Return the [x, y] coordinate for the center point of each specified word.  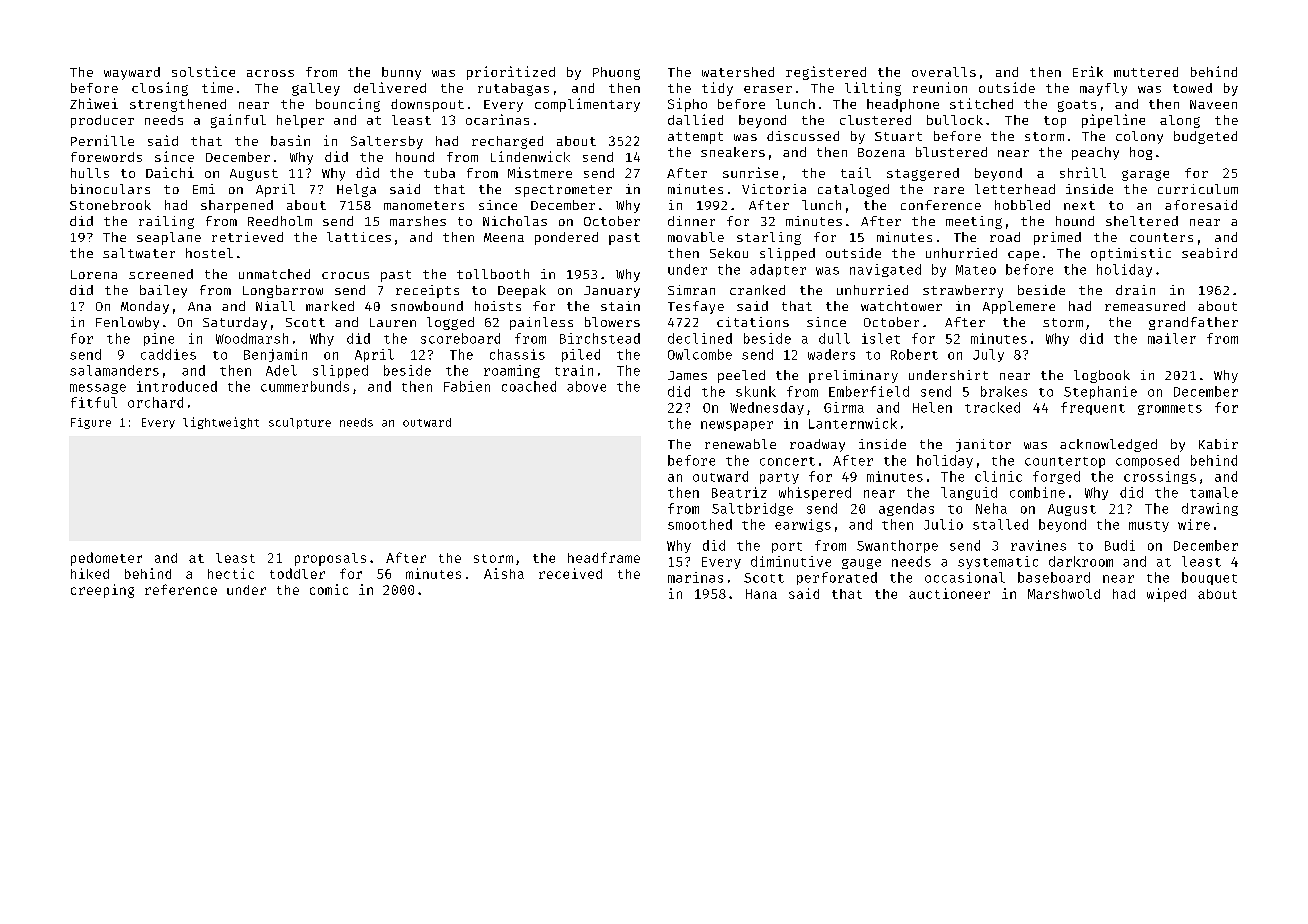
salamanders [114, 370]
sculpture [300, 423]
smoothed [700, 524]
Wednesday [767, 408]
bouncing [348, 105]
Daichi [170, 172]
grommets [1170, 409]
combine [1037, 492]
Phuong [616, 73]
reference [181, 589]
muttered [1146, 72]
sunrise [750, 172]
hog [1141, 153]
